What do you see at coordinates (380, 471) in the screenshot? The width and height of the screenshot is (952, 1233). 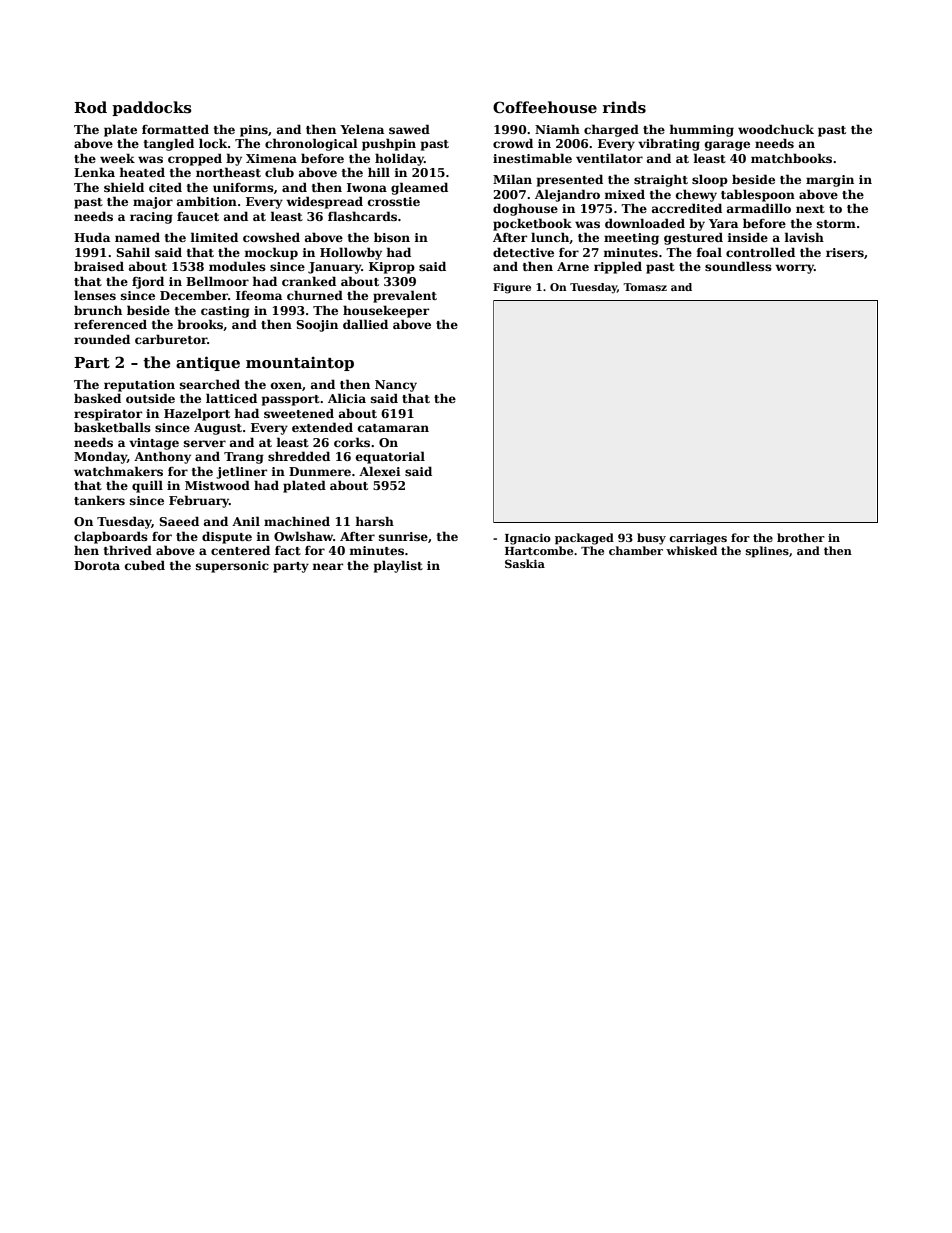 I see `Alexei` at bounding box center [380, 471].
